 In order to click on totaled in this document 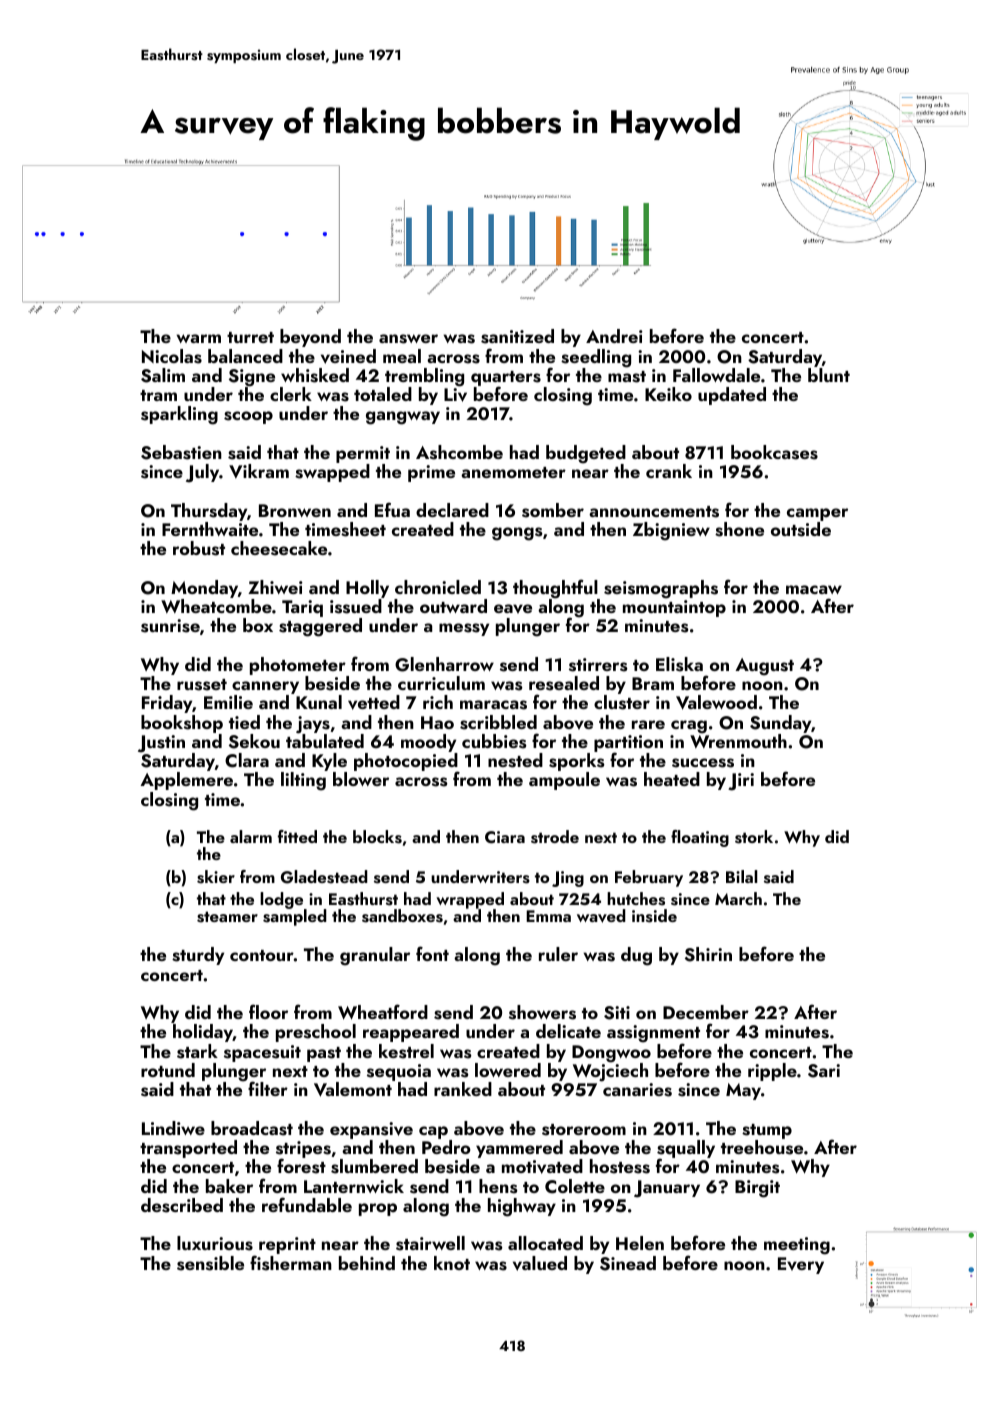, I will do `click(383, 394)`.
